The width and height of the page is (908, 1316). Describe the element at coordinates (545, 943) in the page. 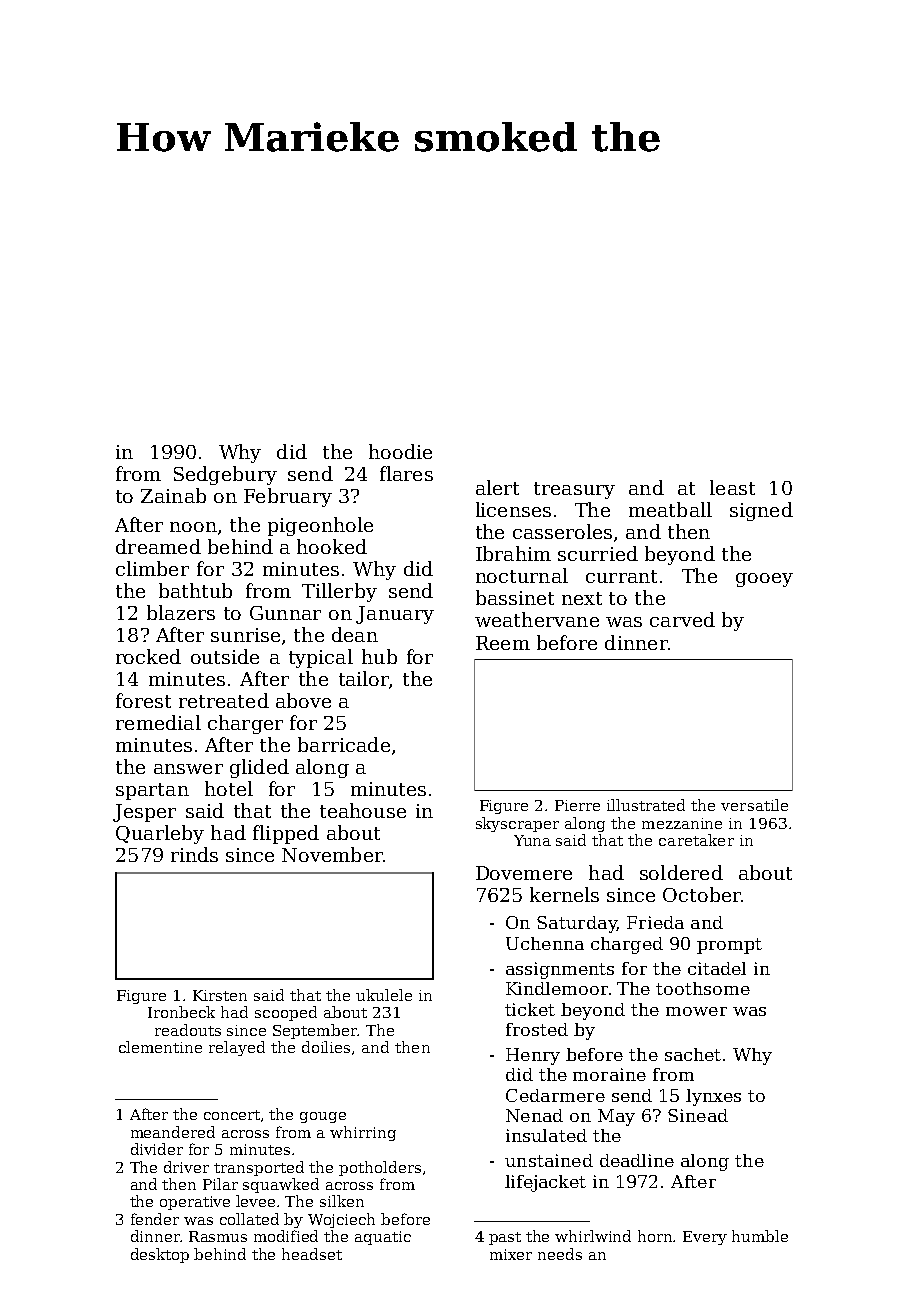

I see `Uchenna` at that location.
